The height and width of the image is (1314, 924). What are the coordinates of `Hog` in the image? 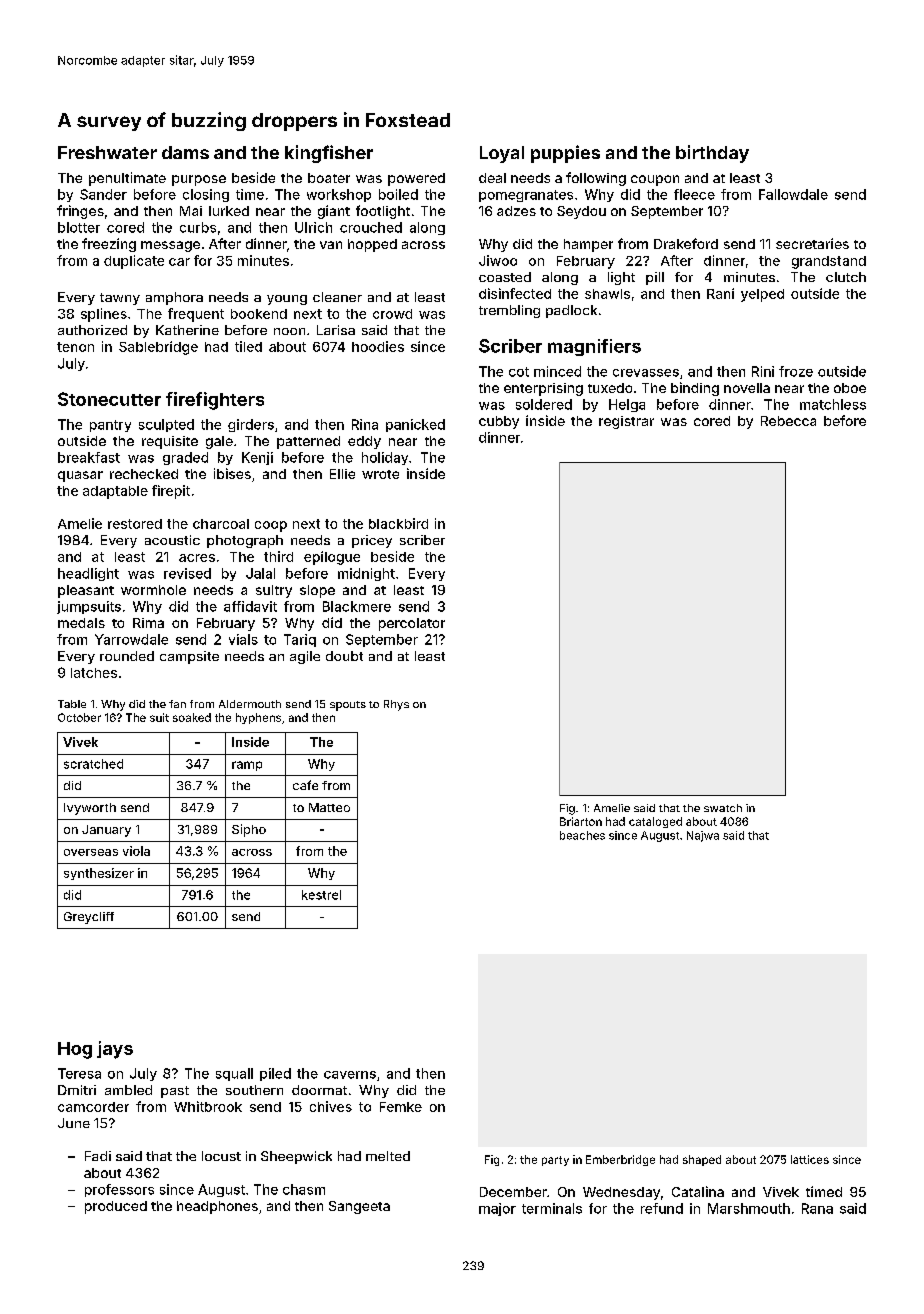 It's located at (75, 1050).
